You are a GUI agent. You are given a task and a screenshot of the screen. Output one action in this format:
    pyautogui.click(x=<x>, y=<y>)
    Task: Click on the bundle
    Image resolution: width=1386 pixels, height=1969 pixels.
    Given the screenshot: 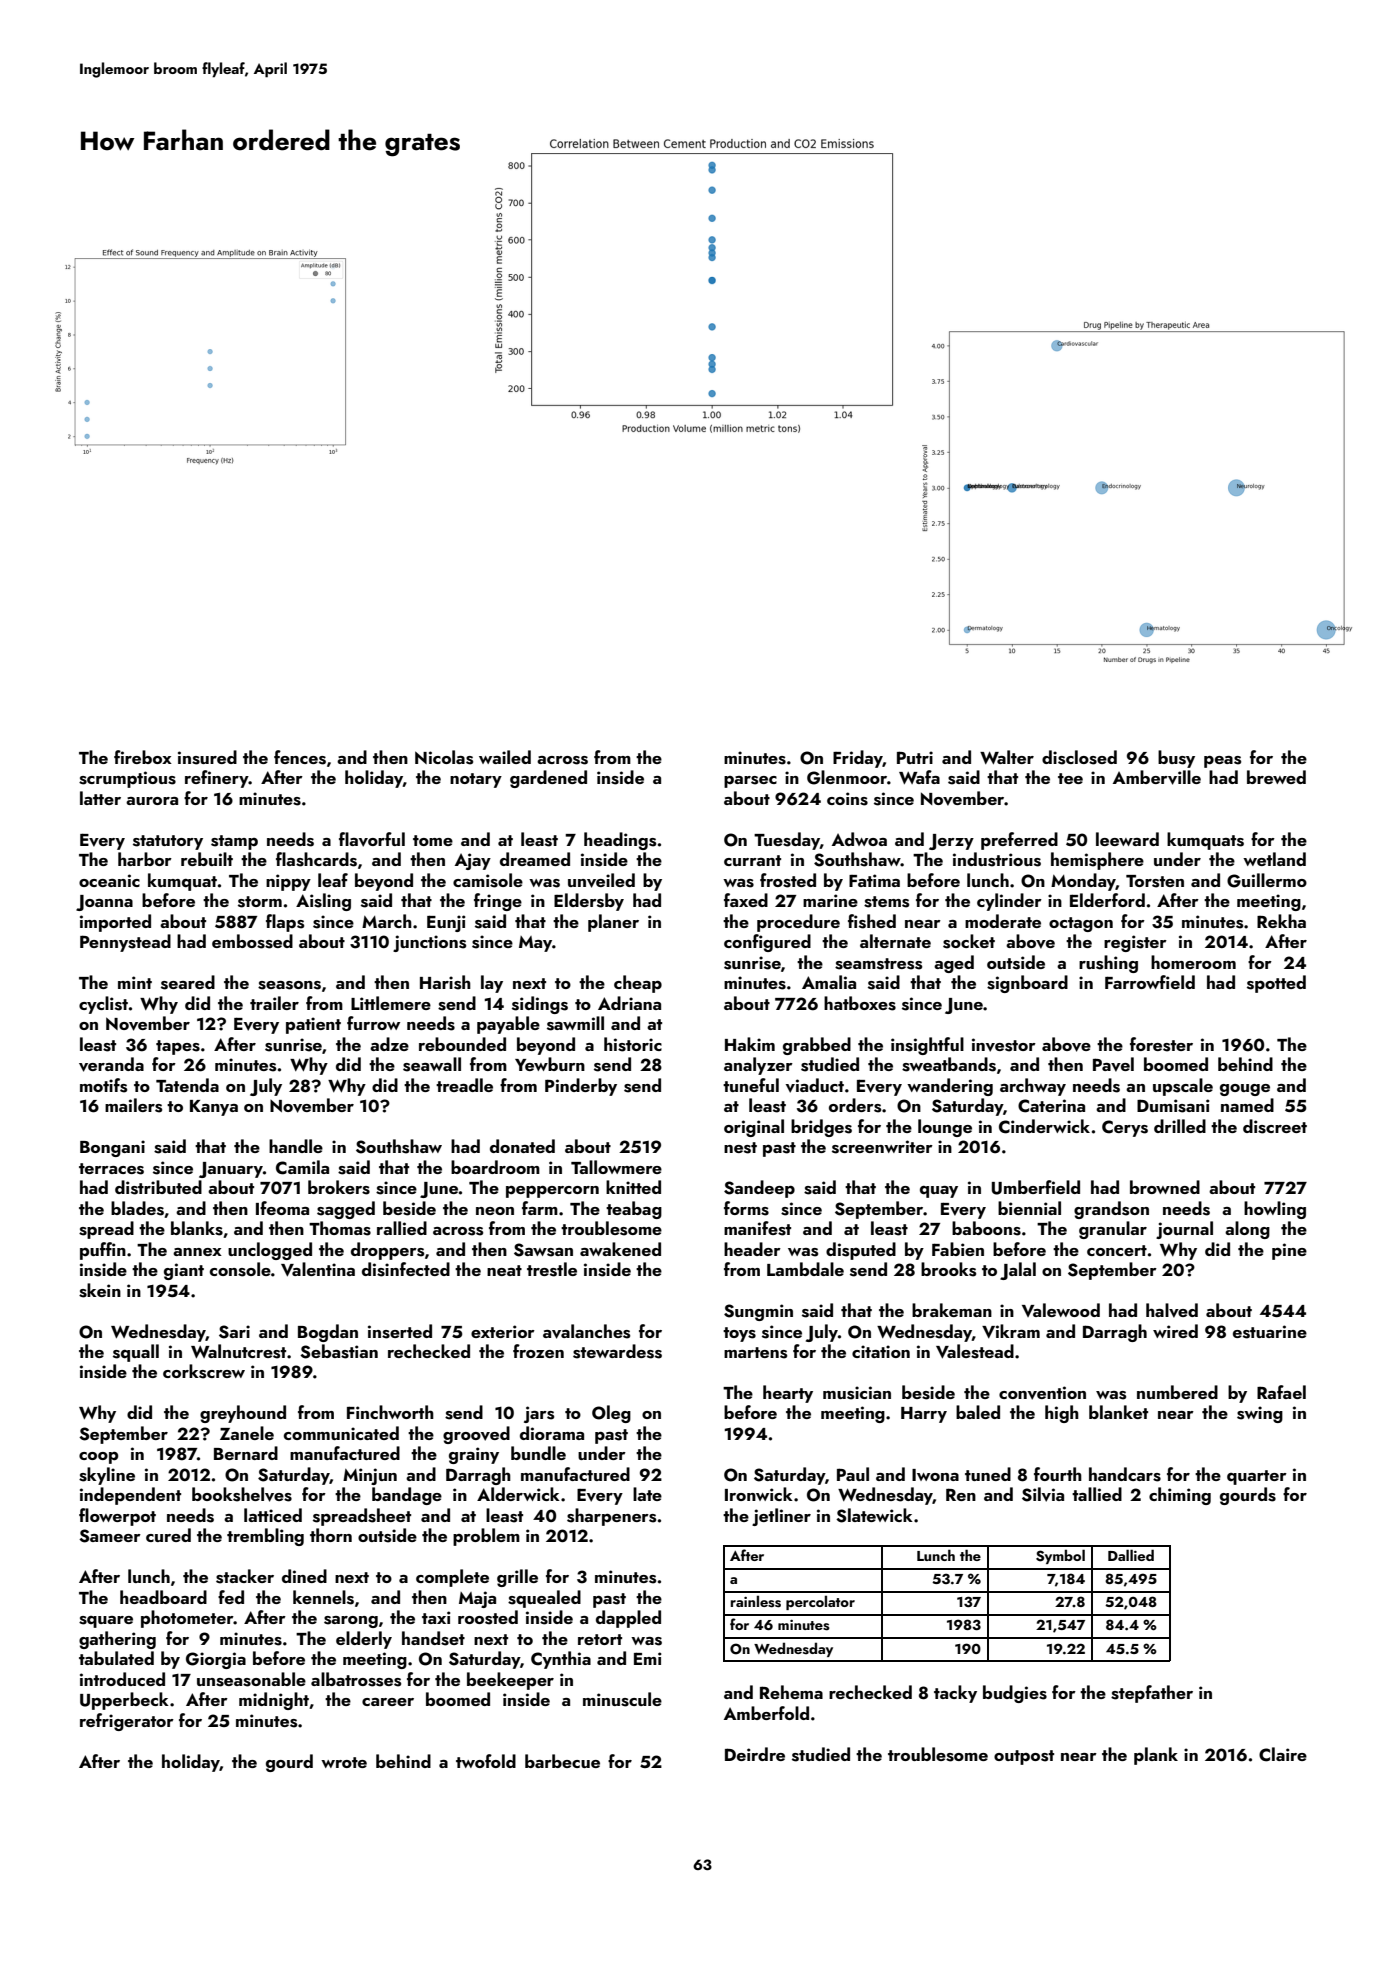 What is the action you would take?
    pyautogui.click(x=538, y=1453)
